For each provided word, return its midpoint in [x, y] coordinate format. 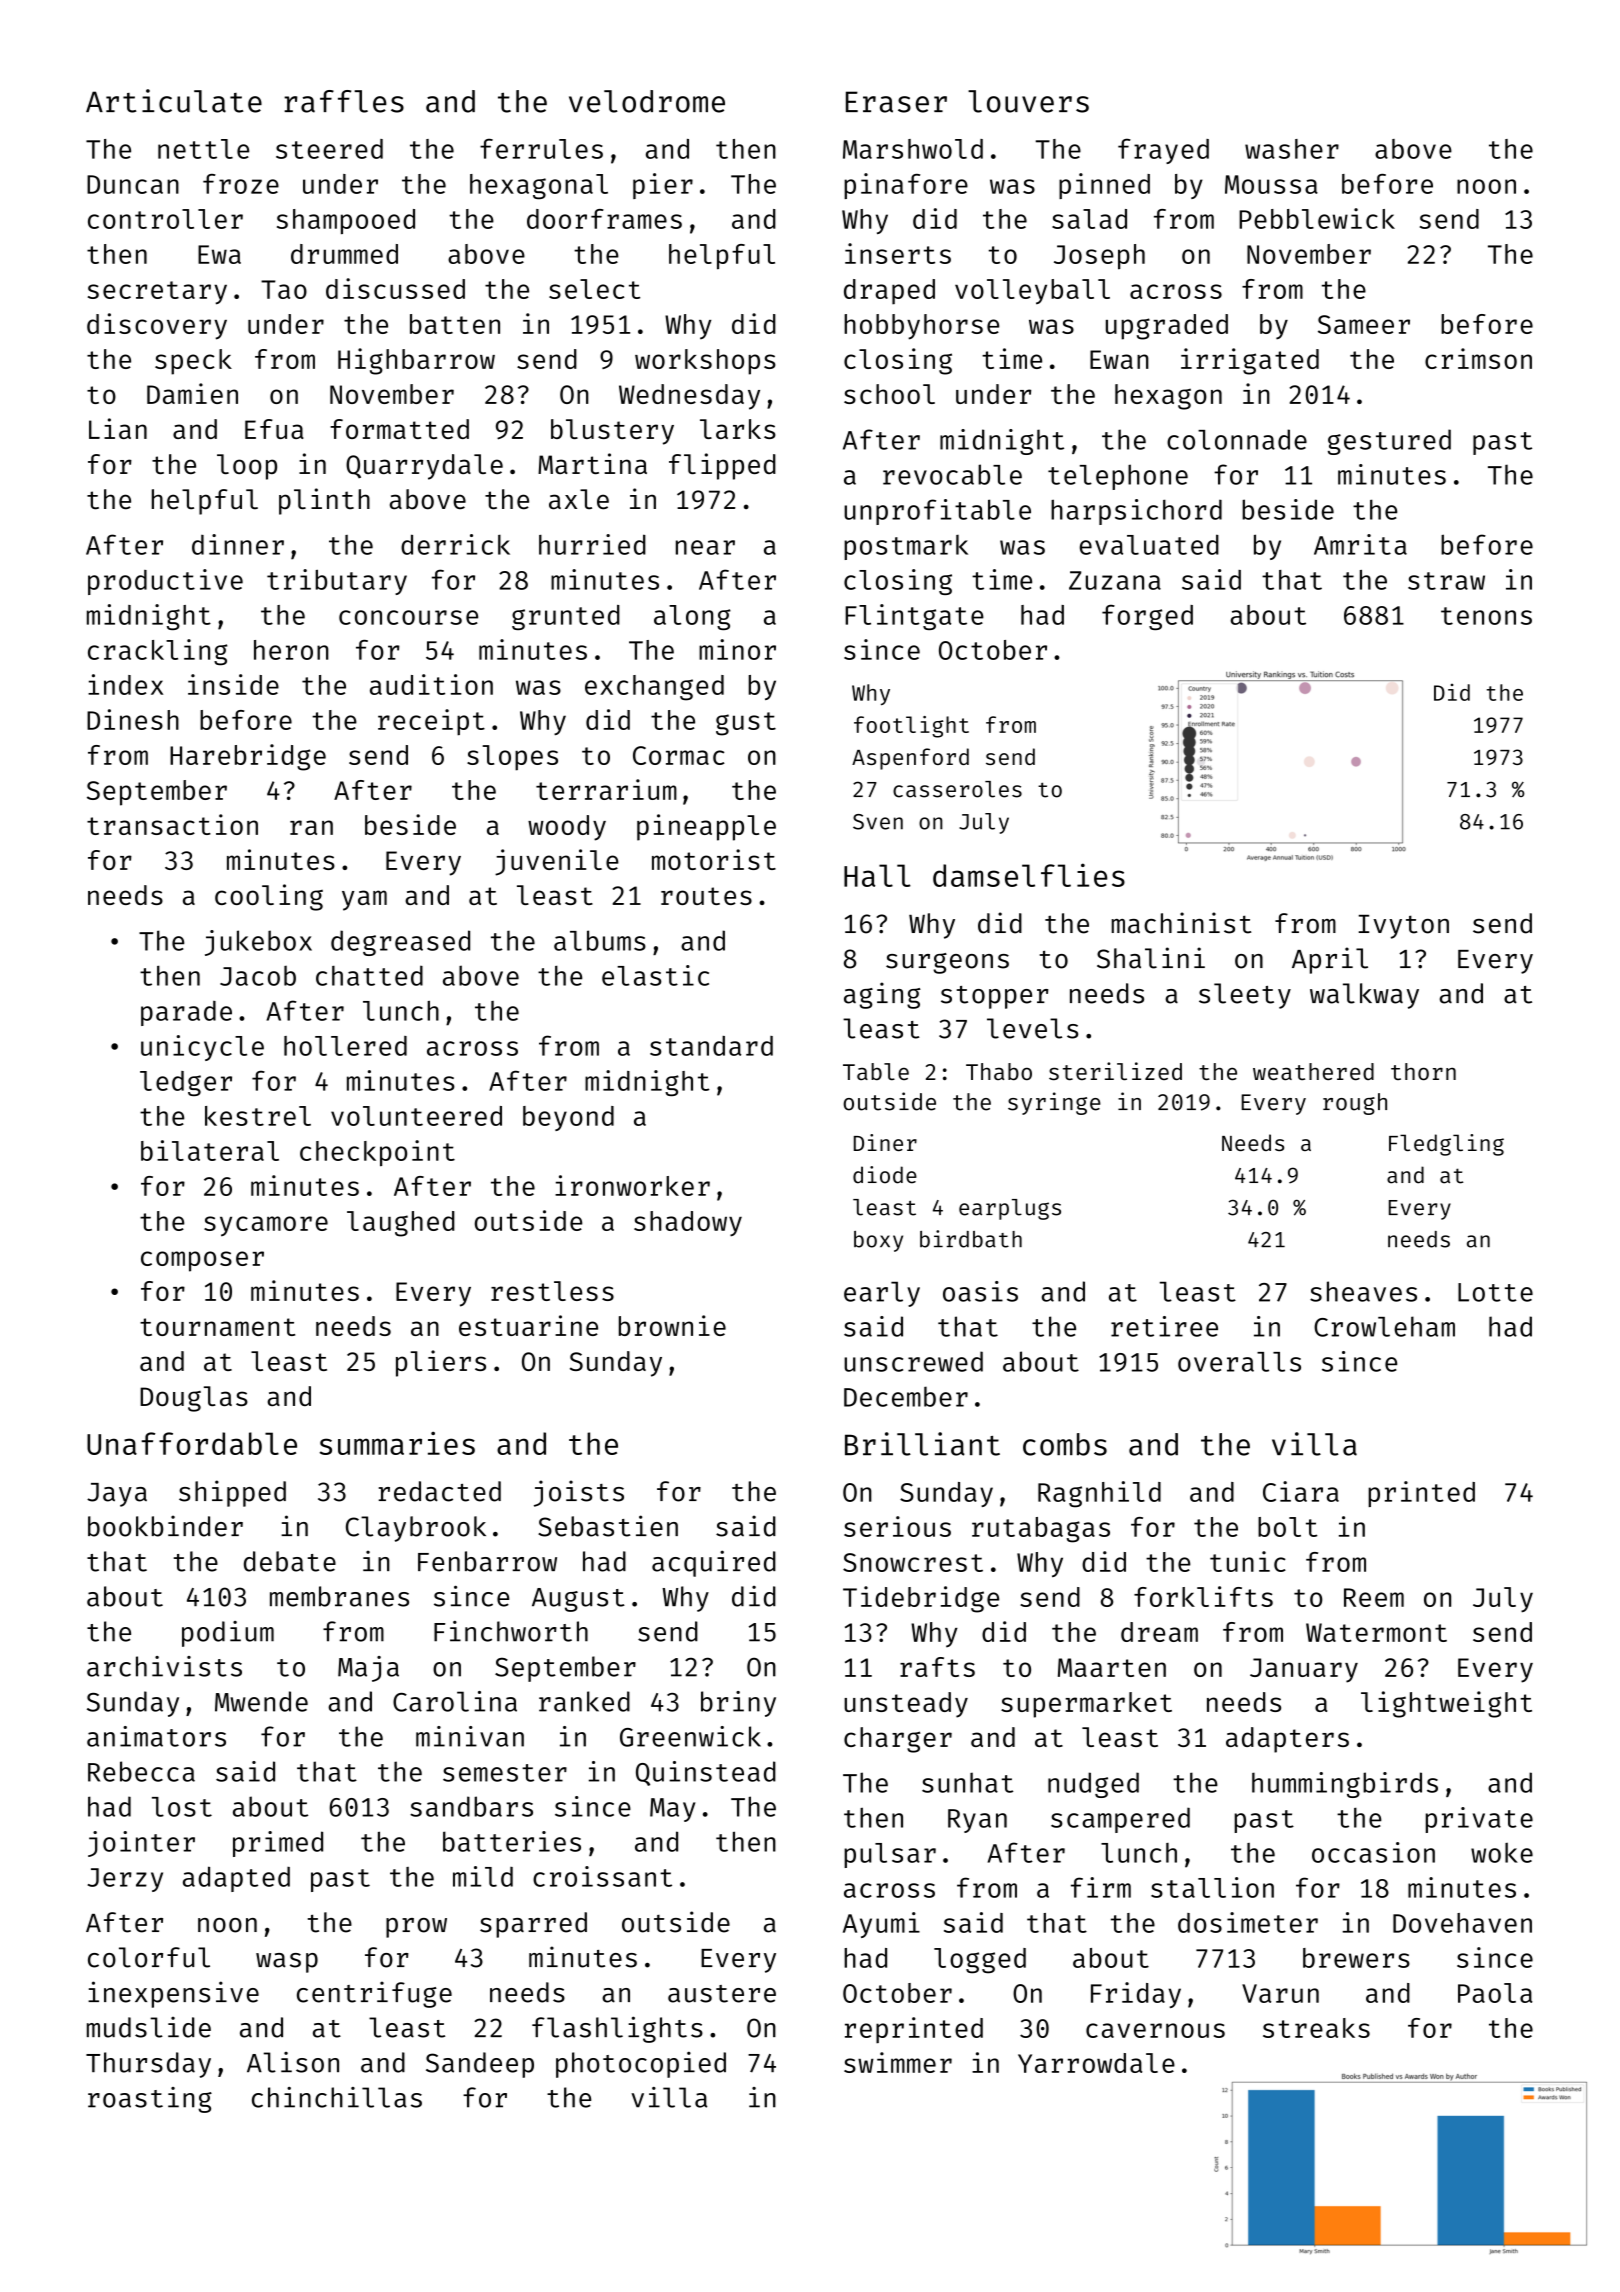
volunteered [416, 1116]
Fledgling [1446, 1145]
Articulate [174, 101]
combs [1065, 1444]
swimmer [898, 2062]
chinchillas [337, 2097]
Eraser [896, 102]
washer [1292, 149]
